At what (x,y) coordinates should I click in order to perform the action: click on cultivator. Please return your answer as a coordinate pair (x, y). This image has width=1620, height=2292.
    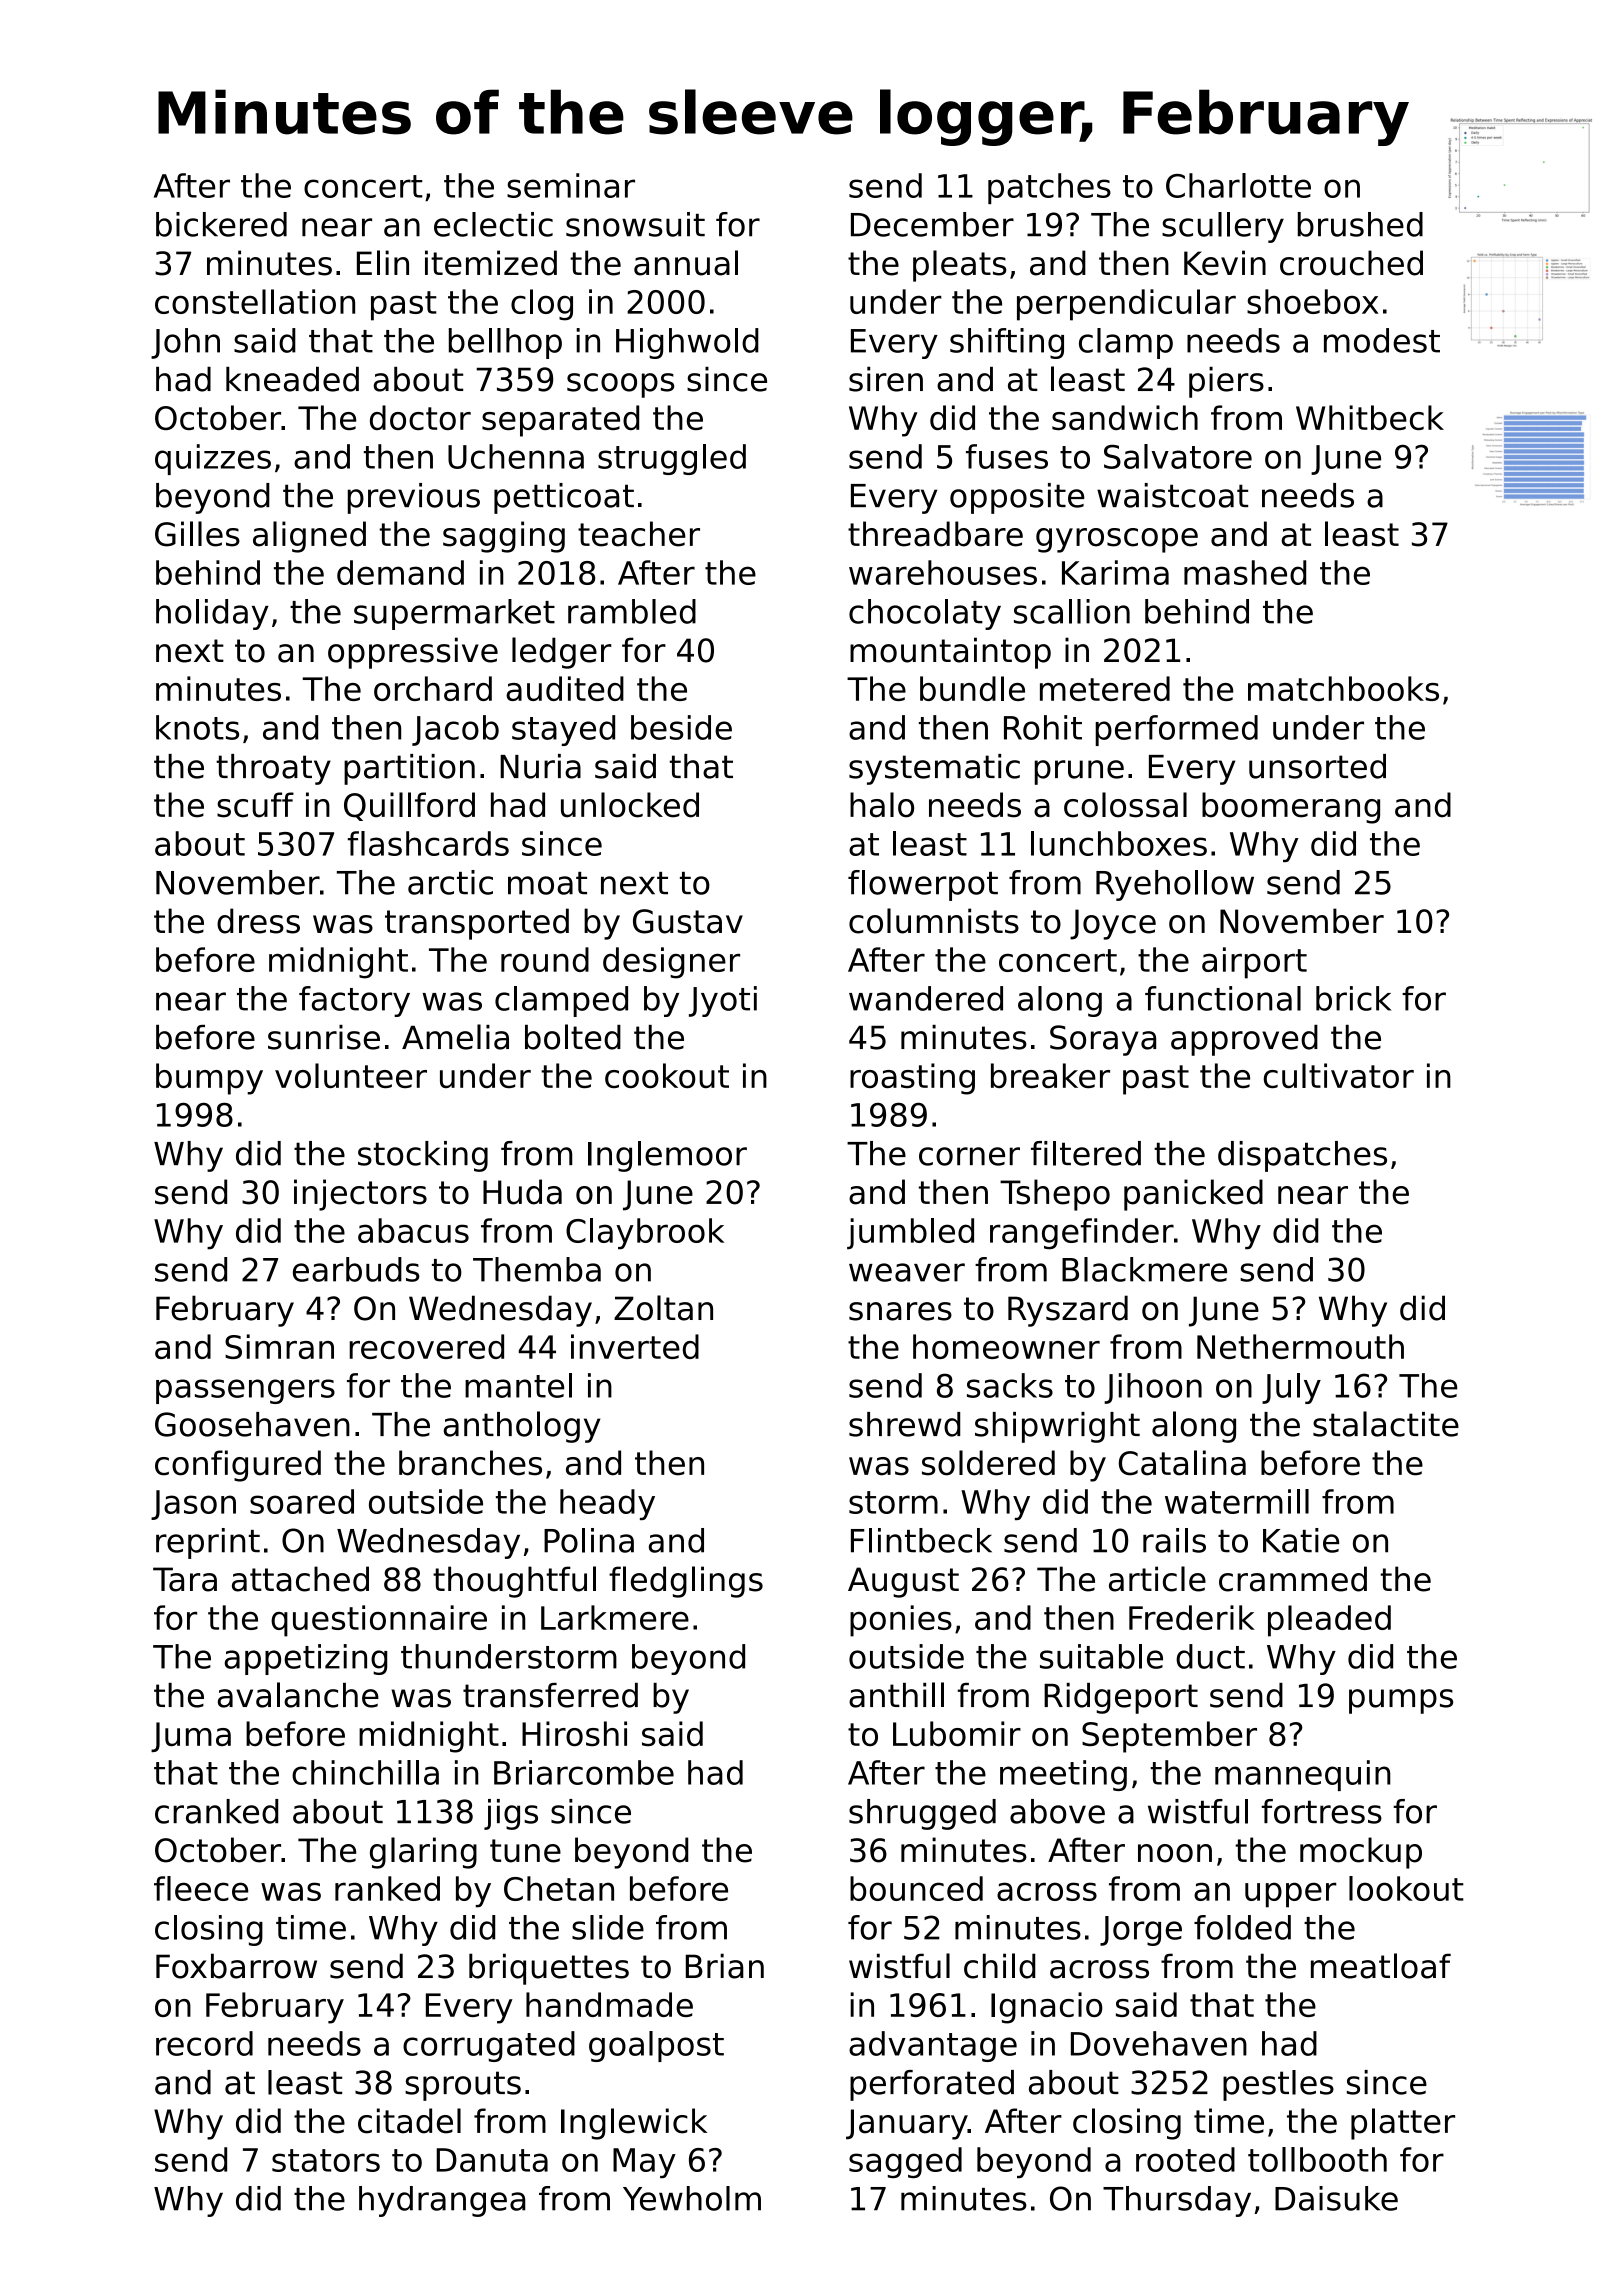
    Looking at the image, I should click on (1339, 1075).
